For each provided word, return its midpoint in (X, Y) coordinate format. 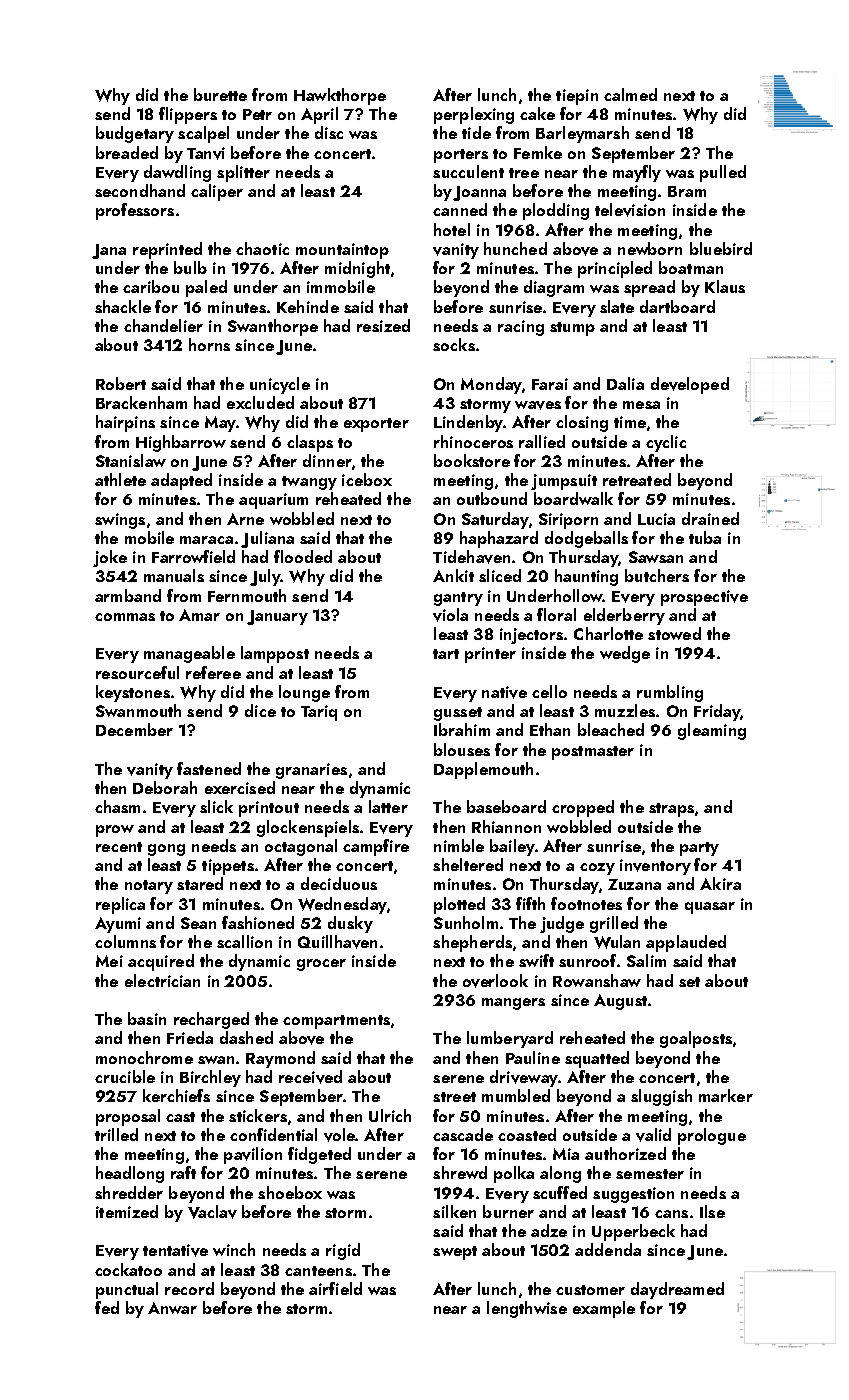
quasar (710, 908)
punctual (127, 1290)
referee (213, 672)
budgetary (135, 134)
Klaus (725, 286)
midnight (357, 269)
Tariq (319, 713)
